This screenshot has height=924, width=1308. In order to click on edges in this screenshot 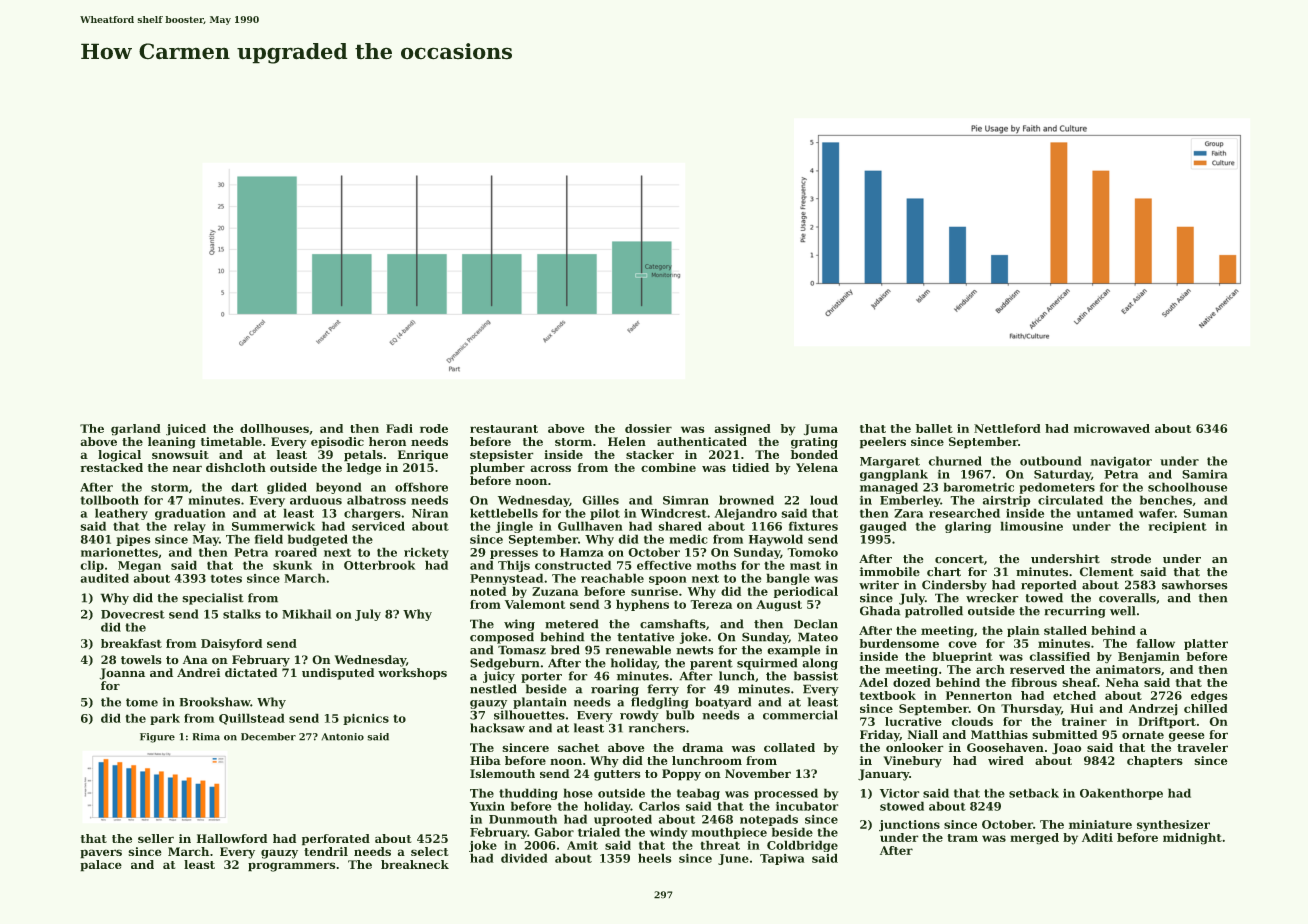, I will do `click(1209, 696)`.
